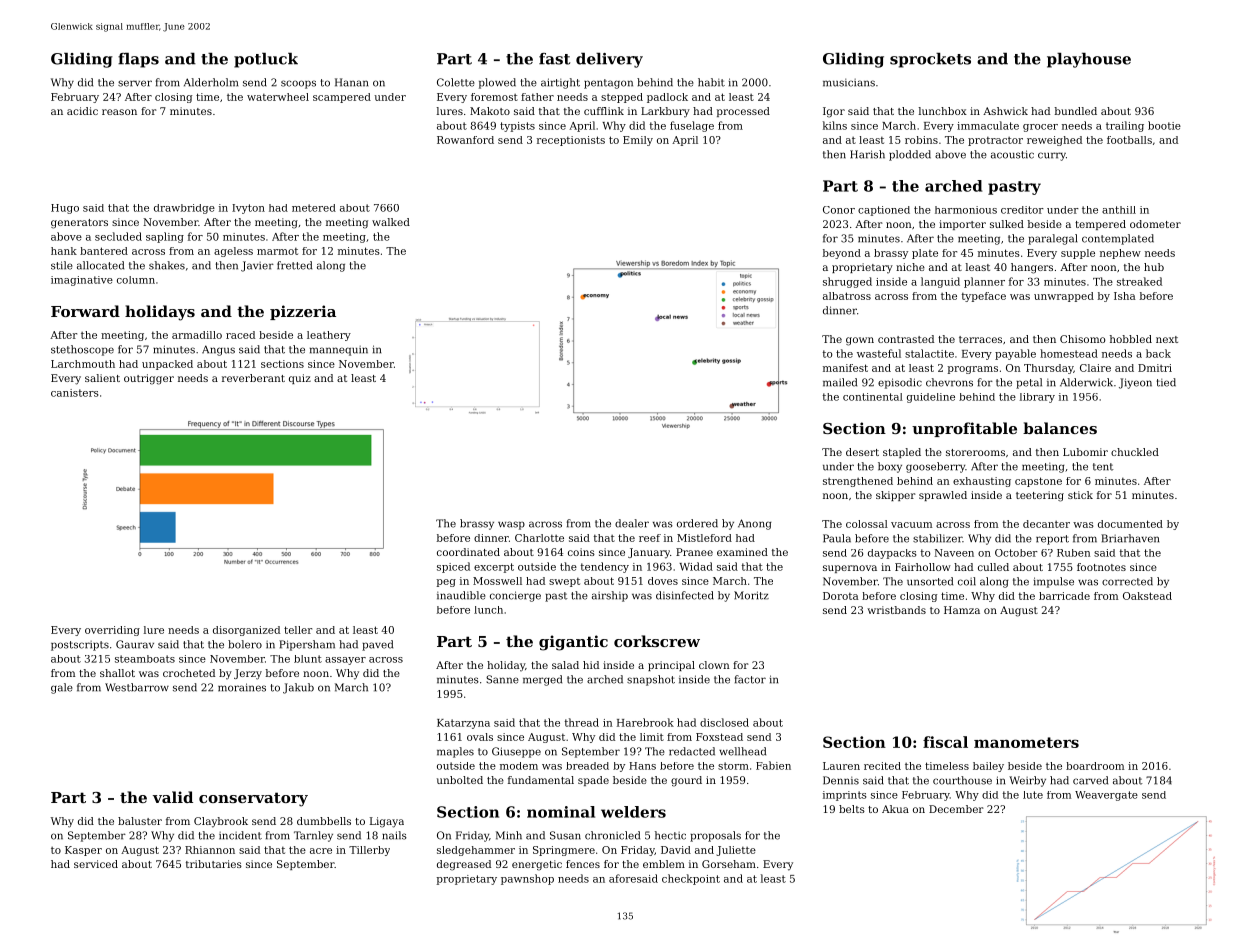 The width and height of the image is (1233, 952). Describe the element at coordinates (339, 351) in the image. I see `mannequin` at that location.
